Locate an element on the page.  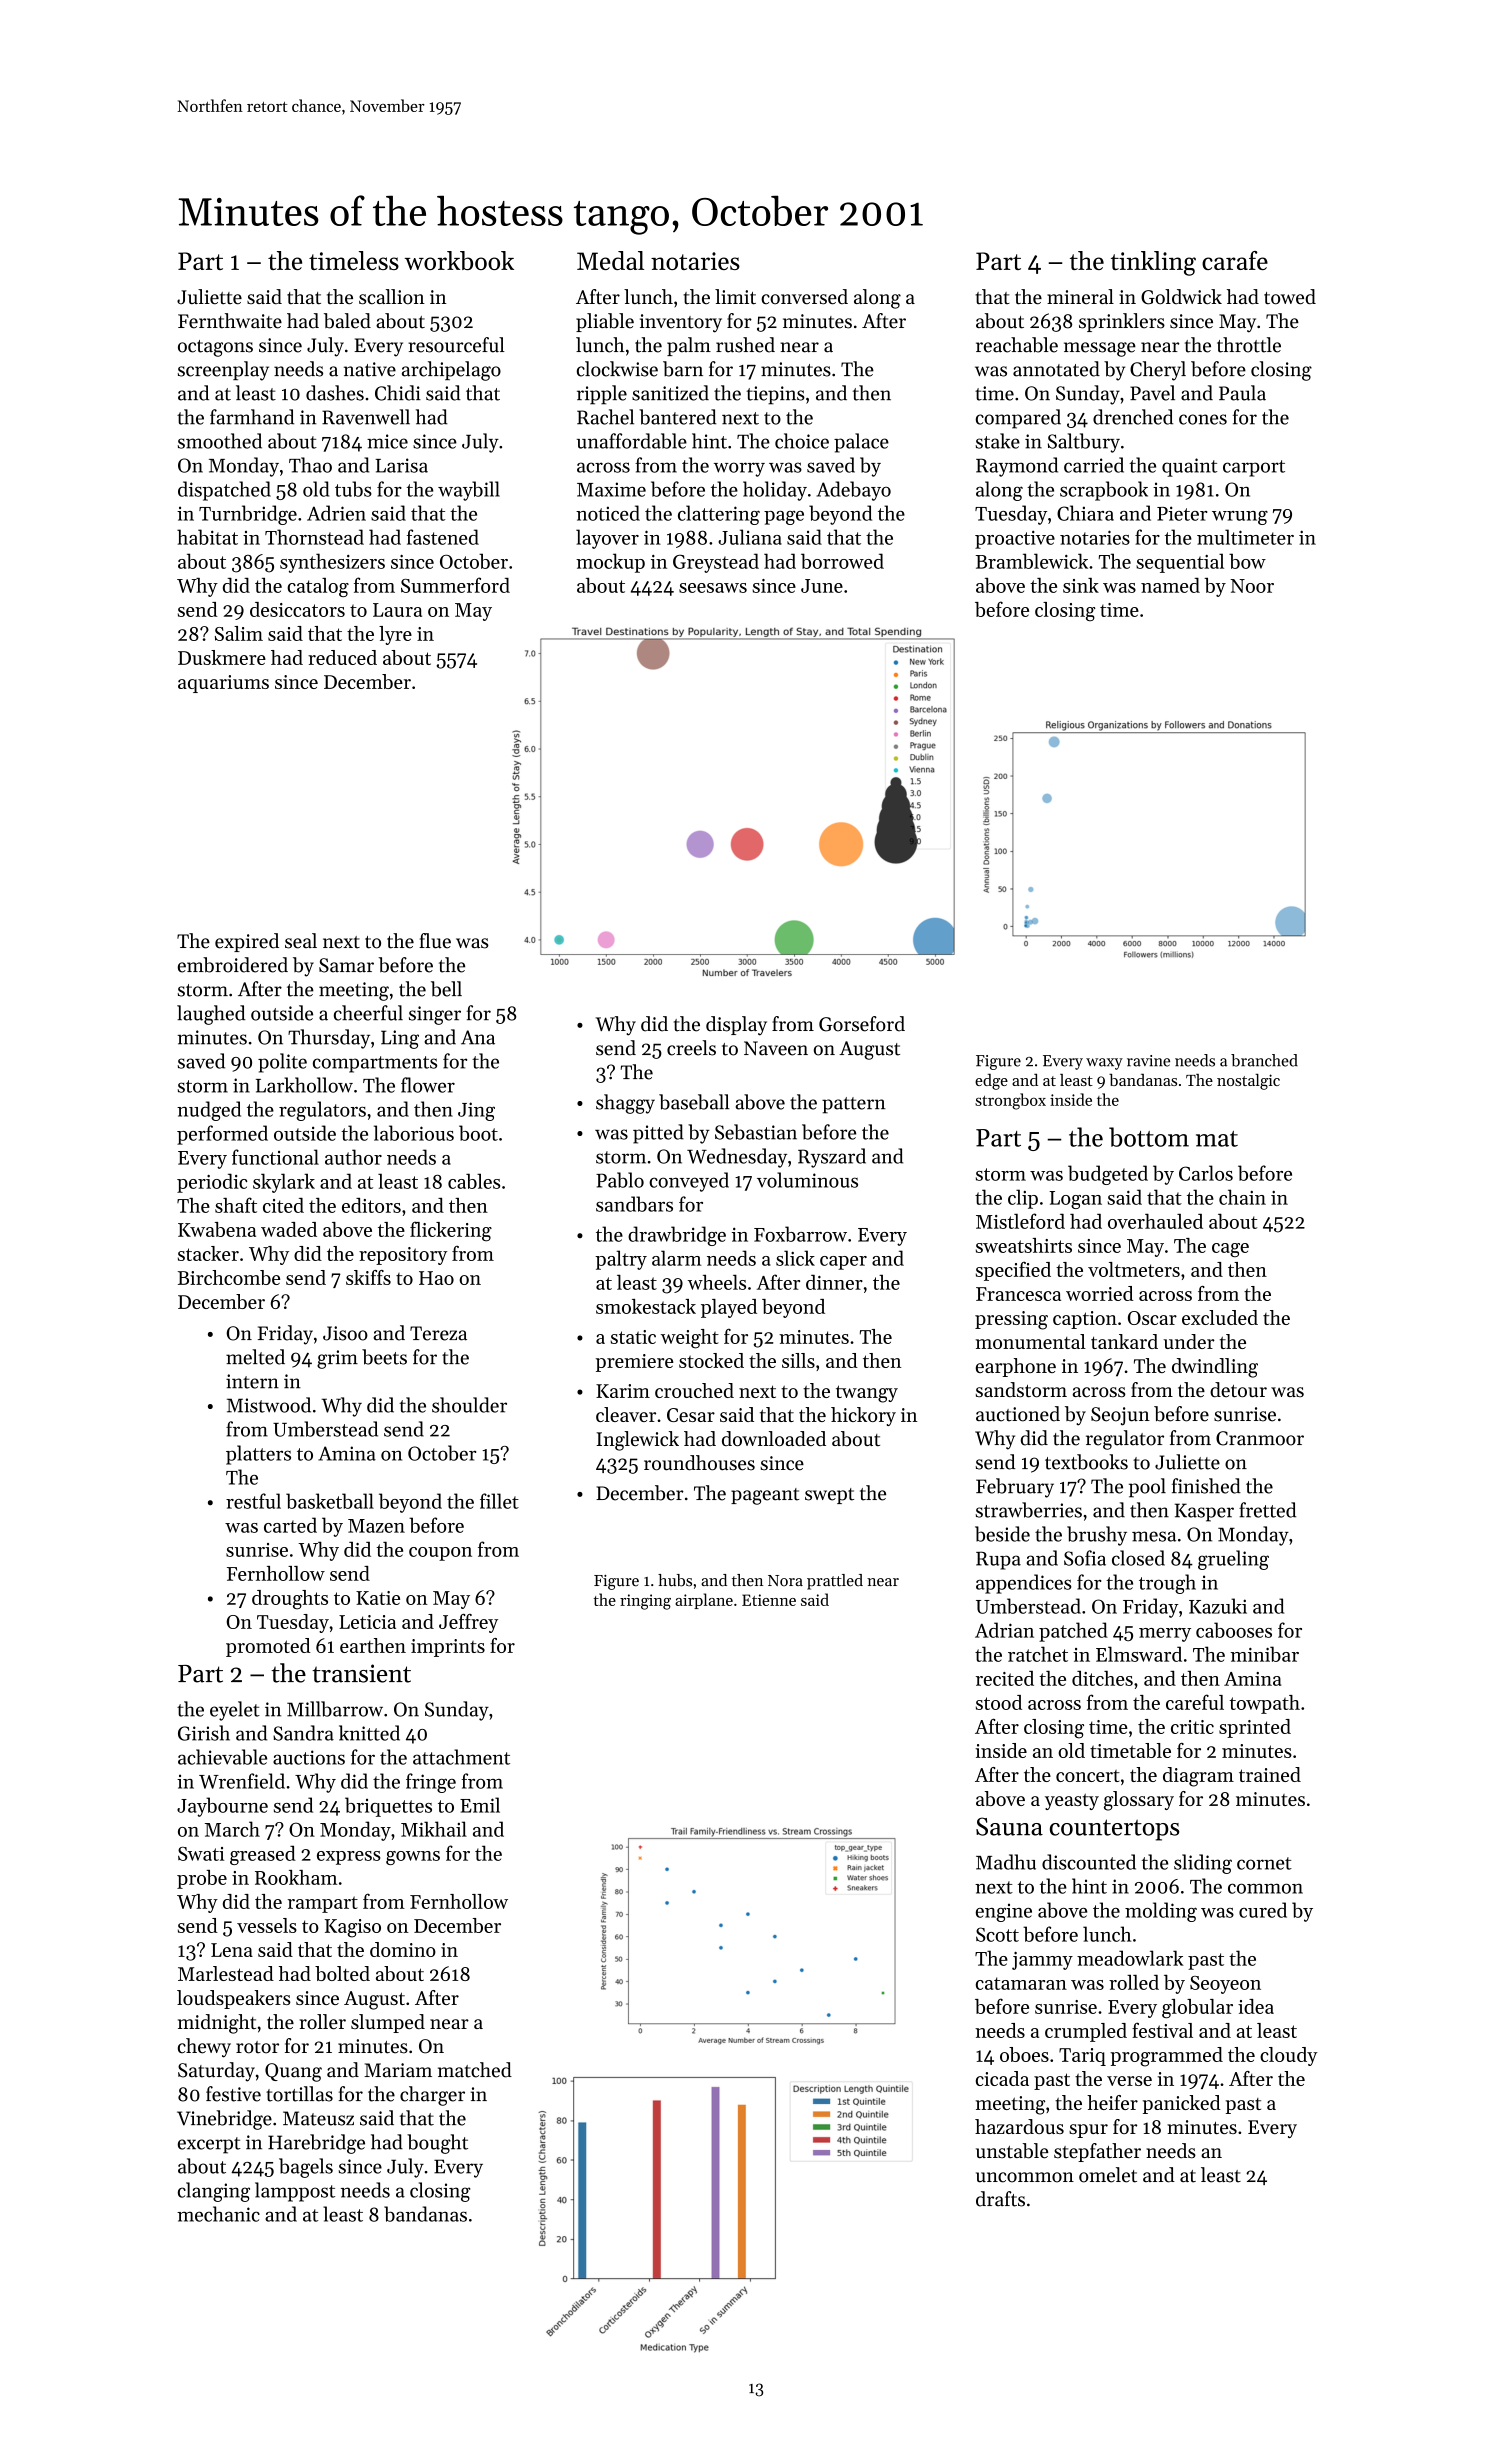
cheerful is located at coordinates (368, 1013).
